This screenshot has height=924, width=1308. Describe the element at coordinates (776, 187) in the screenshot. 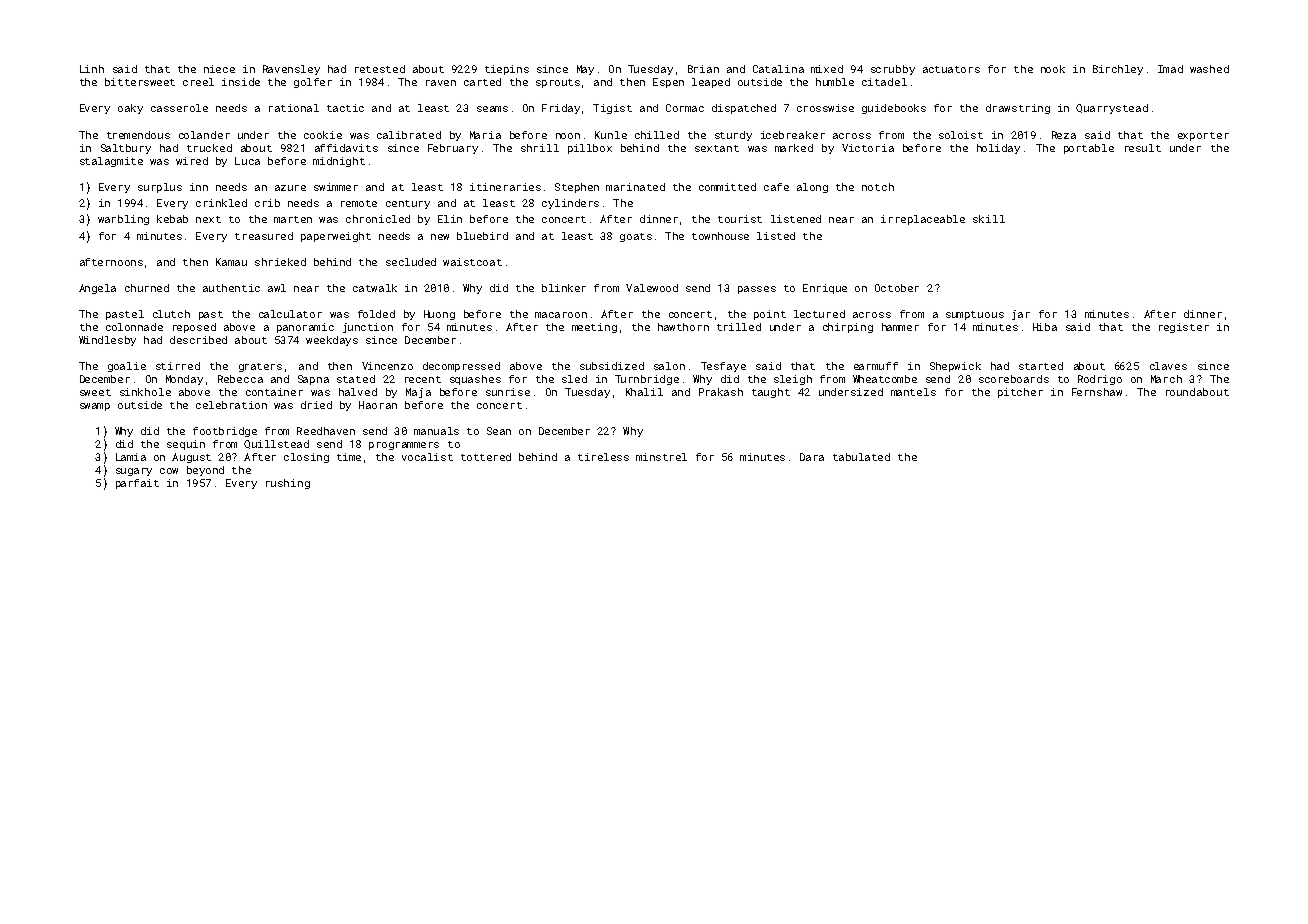

I see `cafe` at that location.
